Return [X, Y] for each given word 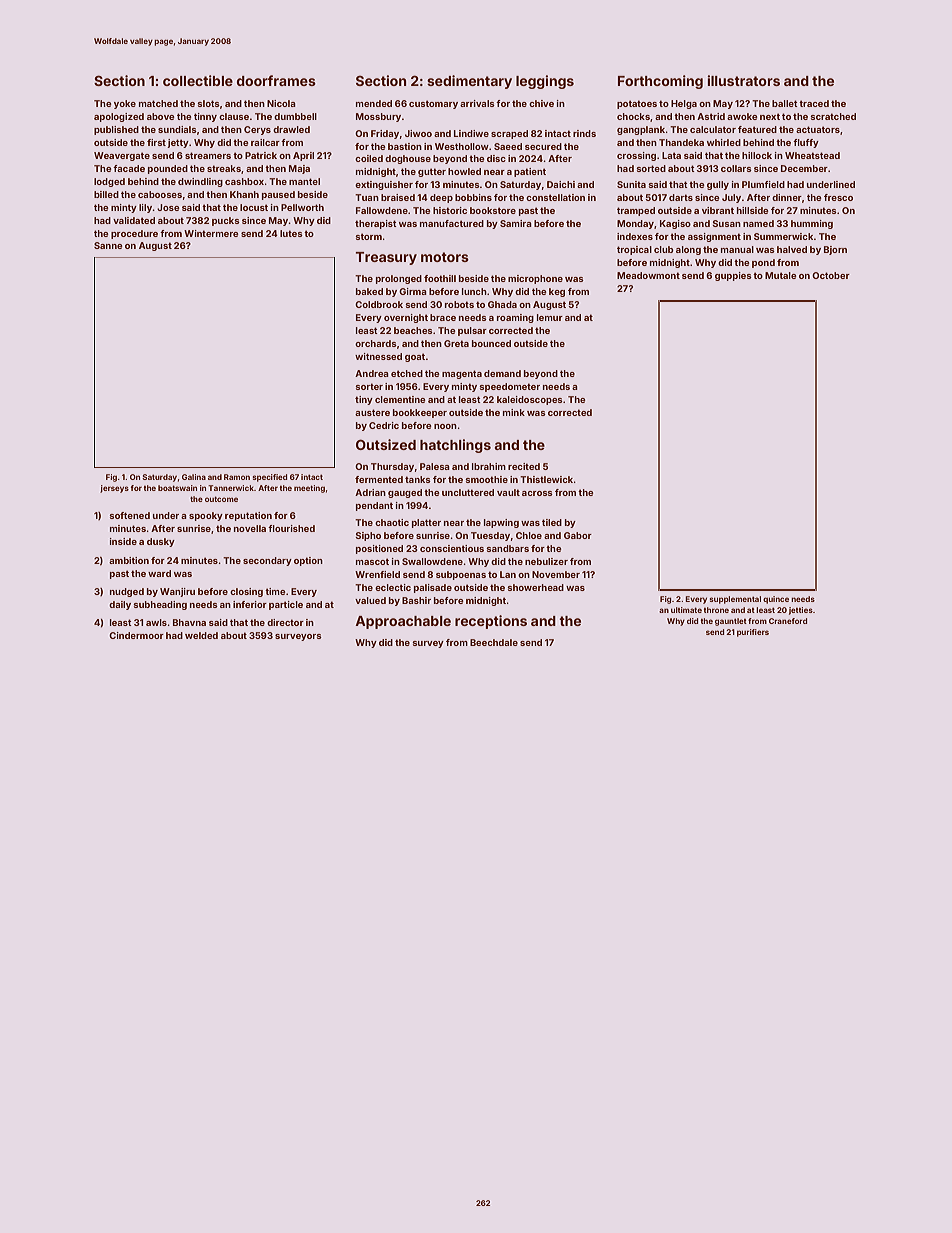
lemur [550, 317]
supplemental [735, 600]
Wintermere [211, 233]
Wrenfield [377, 574]
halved [792, 249]
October [831, 275]
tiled [552, 522]
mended [374, 103]
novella [250, 528]
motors [445, 257]
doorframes [276, 80]
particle [286, 605]
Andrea [372, 373]
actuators [818, 129]
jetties [801, 611]
